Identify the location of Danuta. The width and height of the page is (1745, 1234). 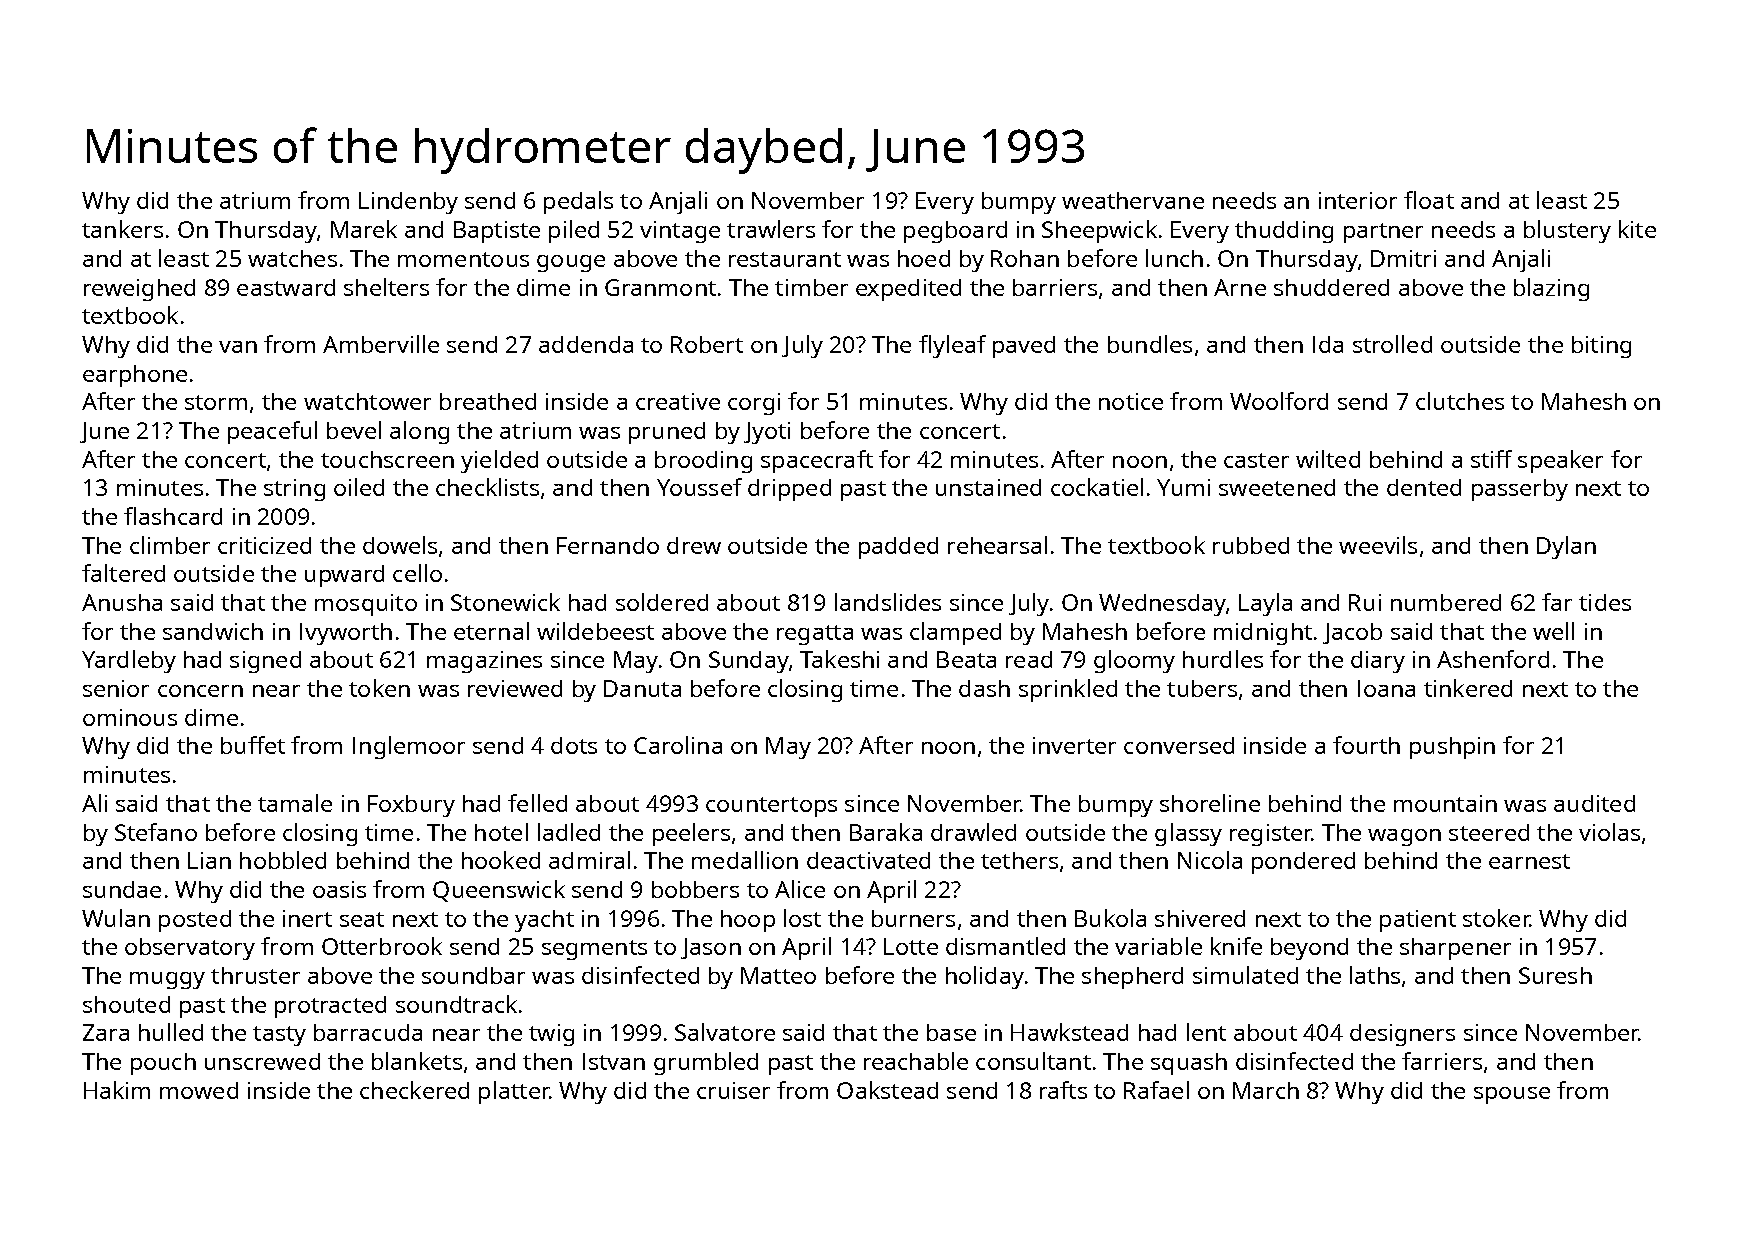
(642, 688).
